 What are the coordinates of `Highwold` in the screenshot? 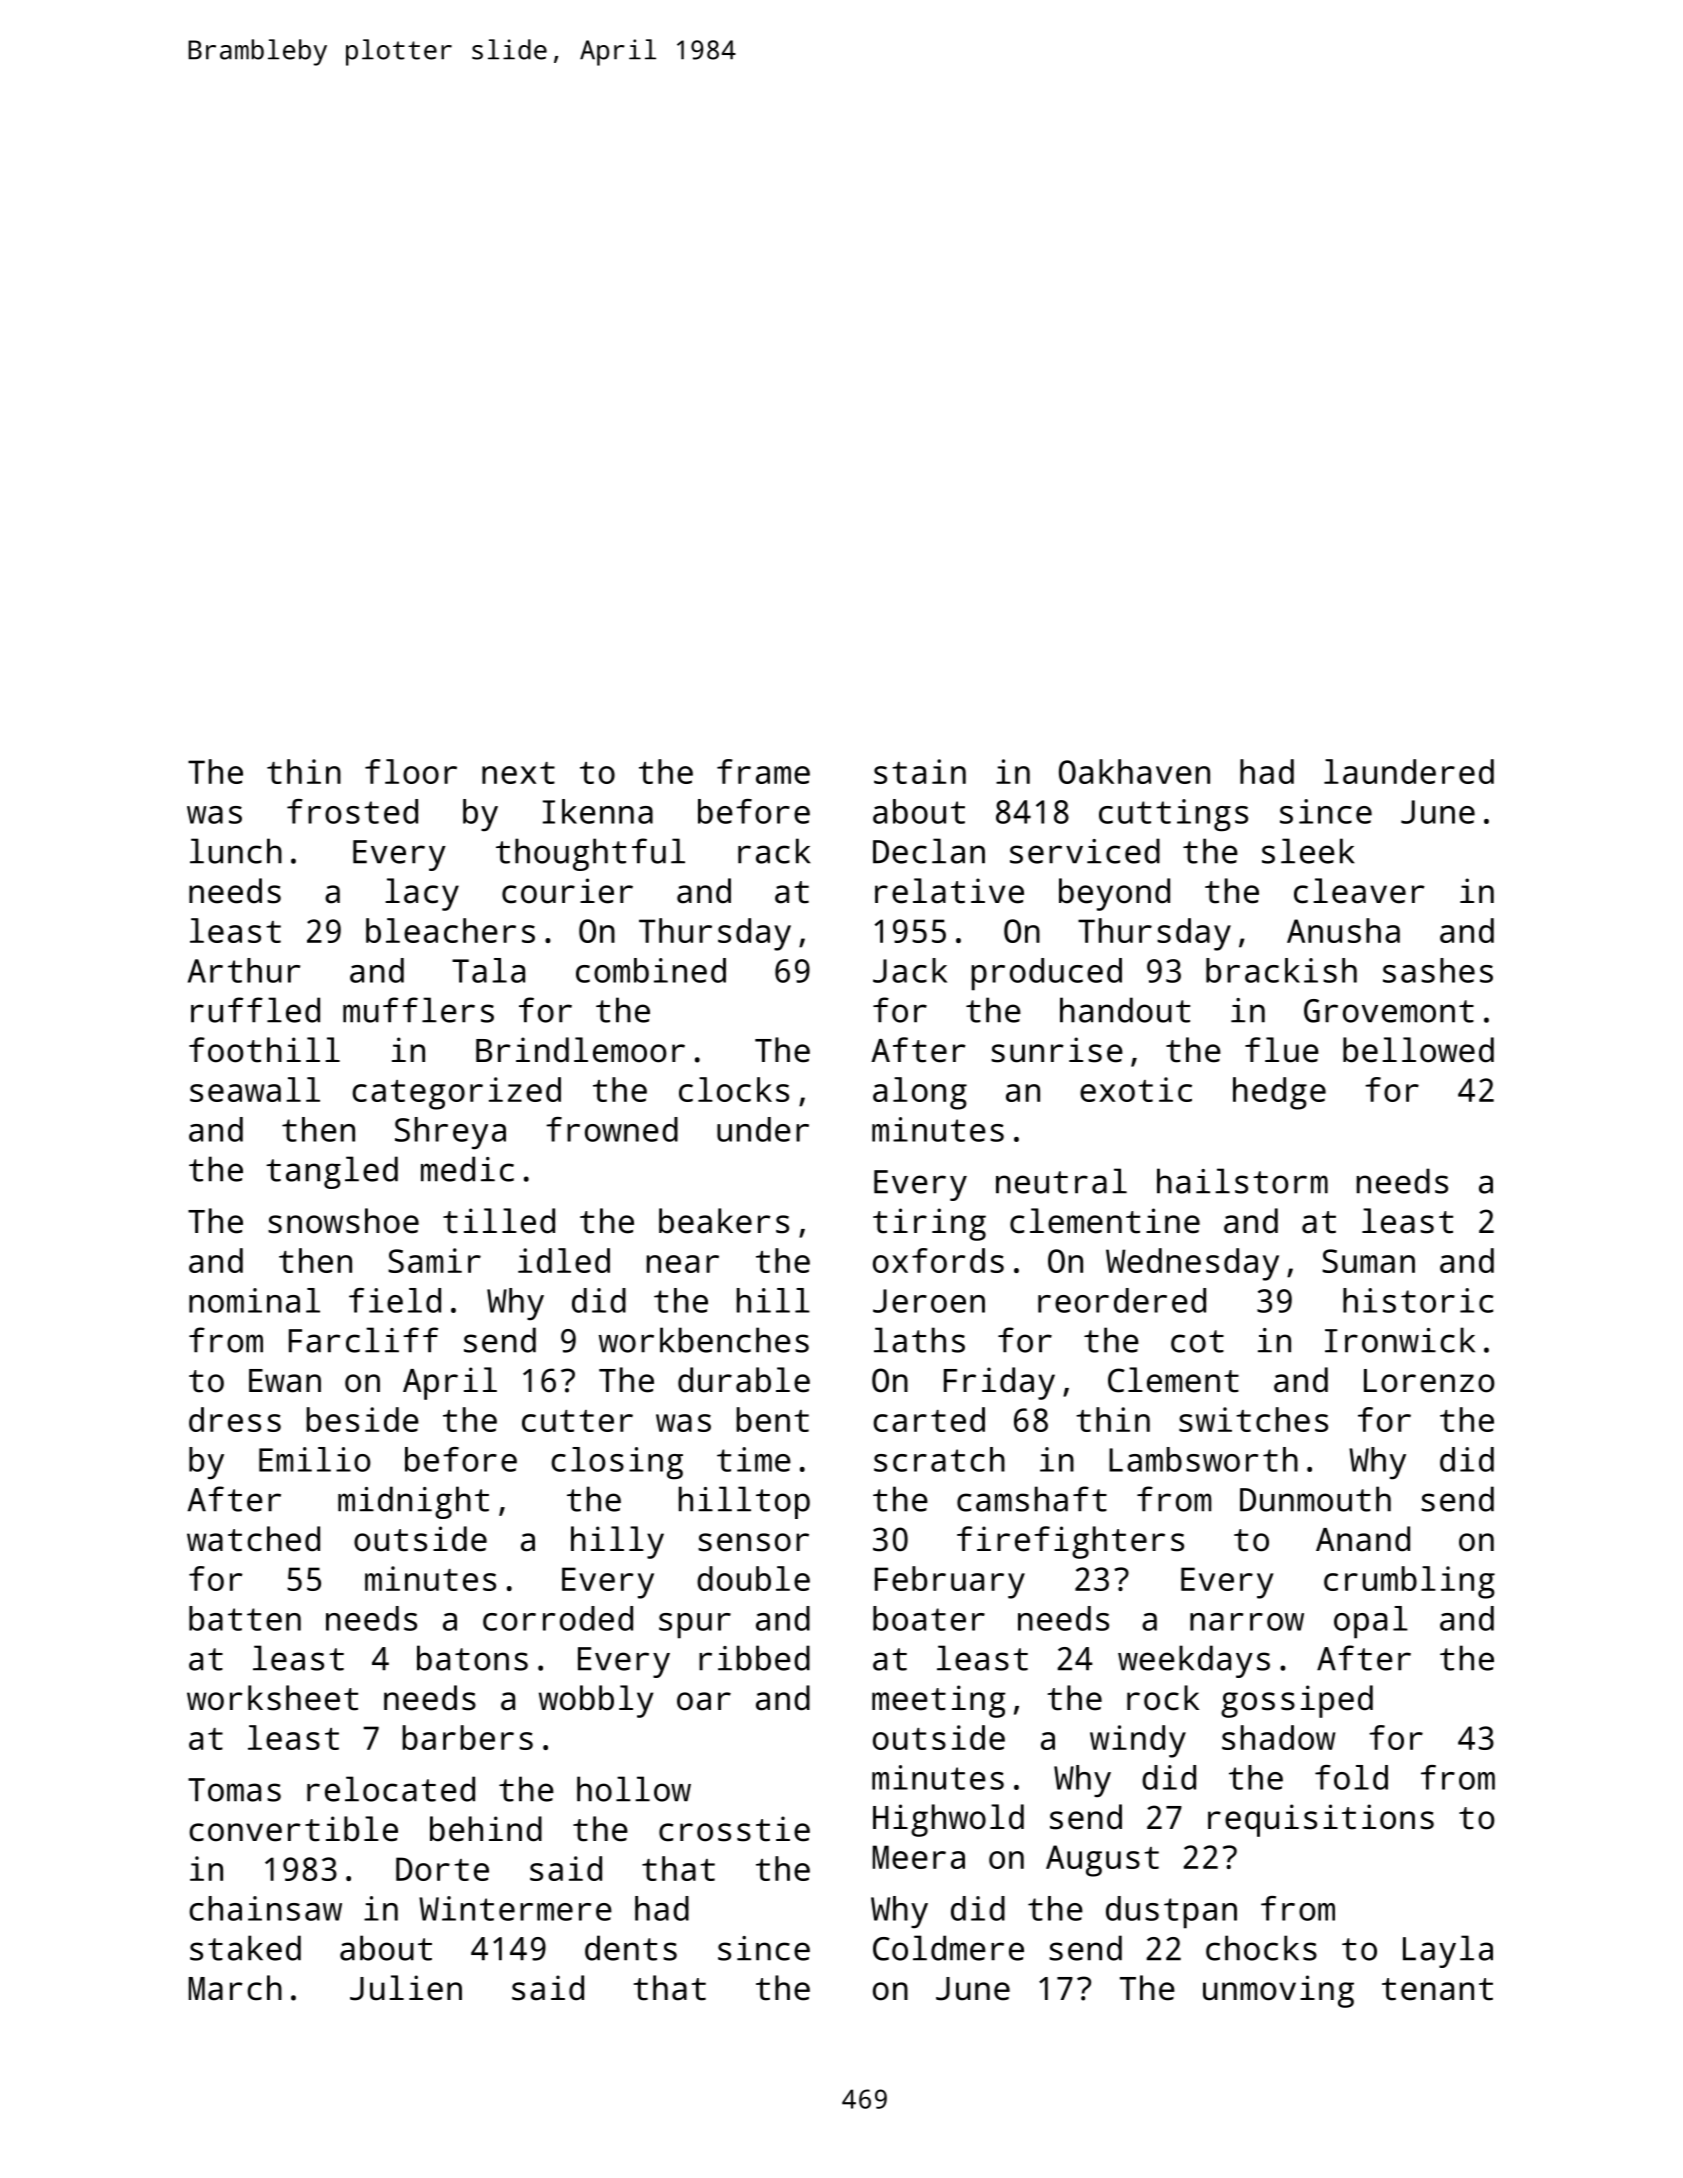 It's located at (948, 1820).
